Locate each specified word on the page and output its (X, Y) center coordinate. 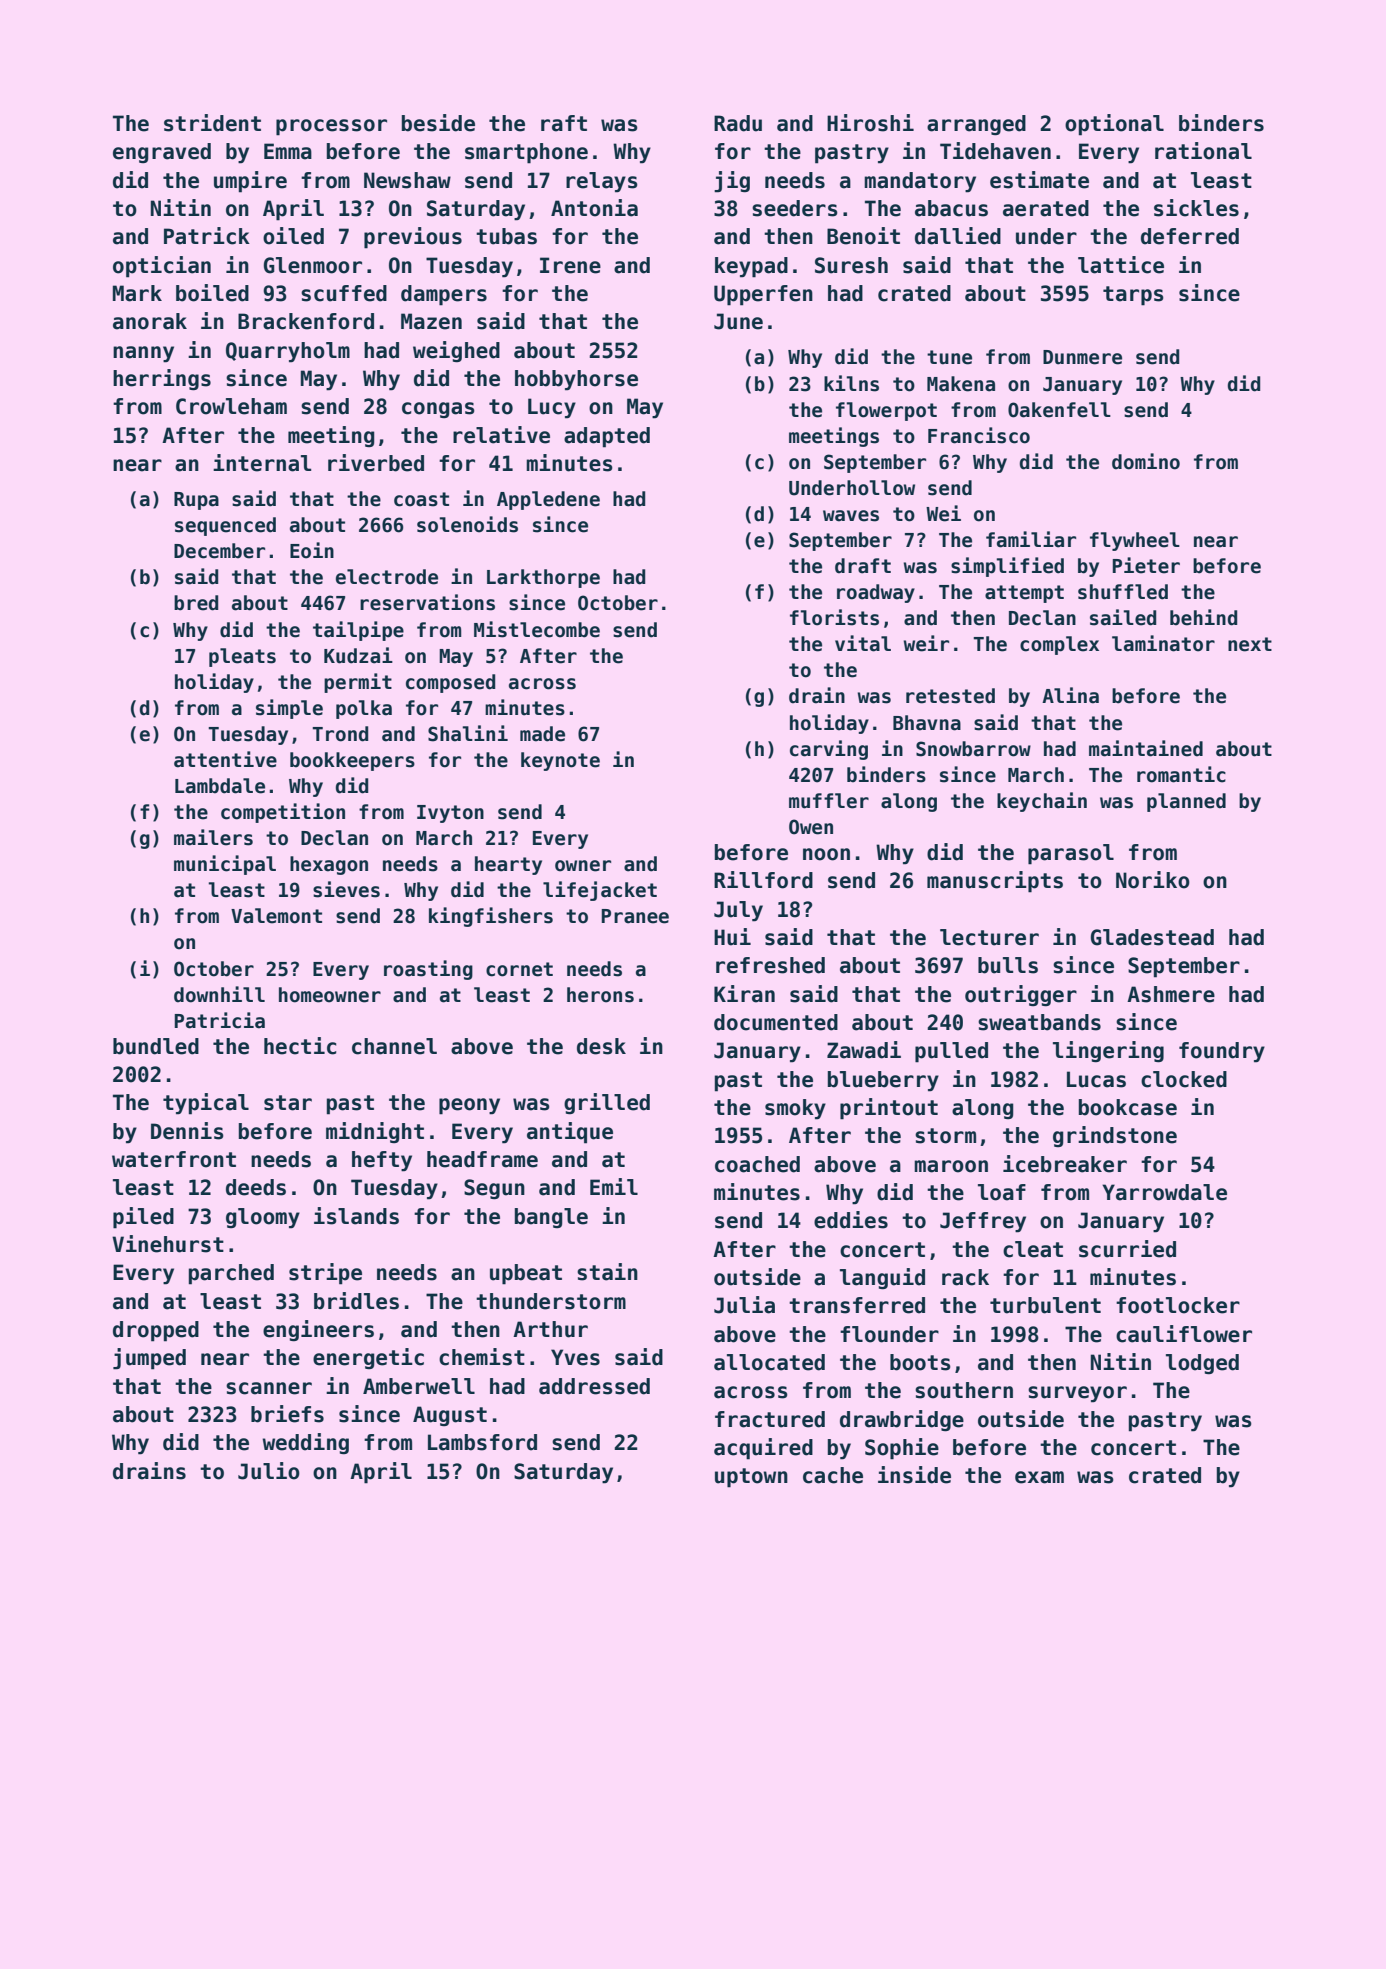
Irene (570, 265)
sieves (346, 889)
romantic (1181, 774)
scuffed (344, 293)
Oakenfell (1059, 410)
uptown (751, 1478)
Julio (269, 1471)
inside (914, 1475)
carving (829, 750)
